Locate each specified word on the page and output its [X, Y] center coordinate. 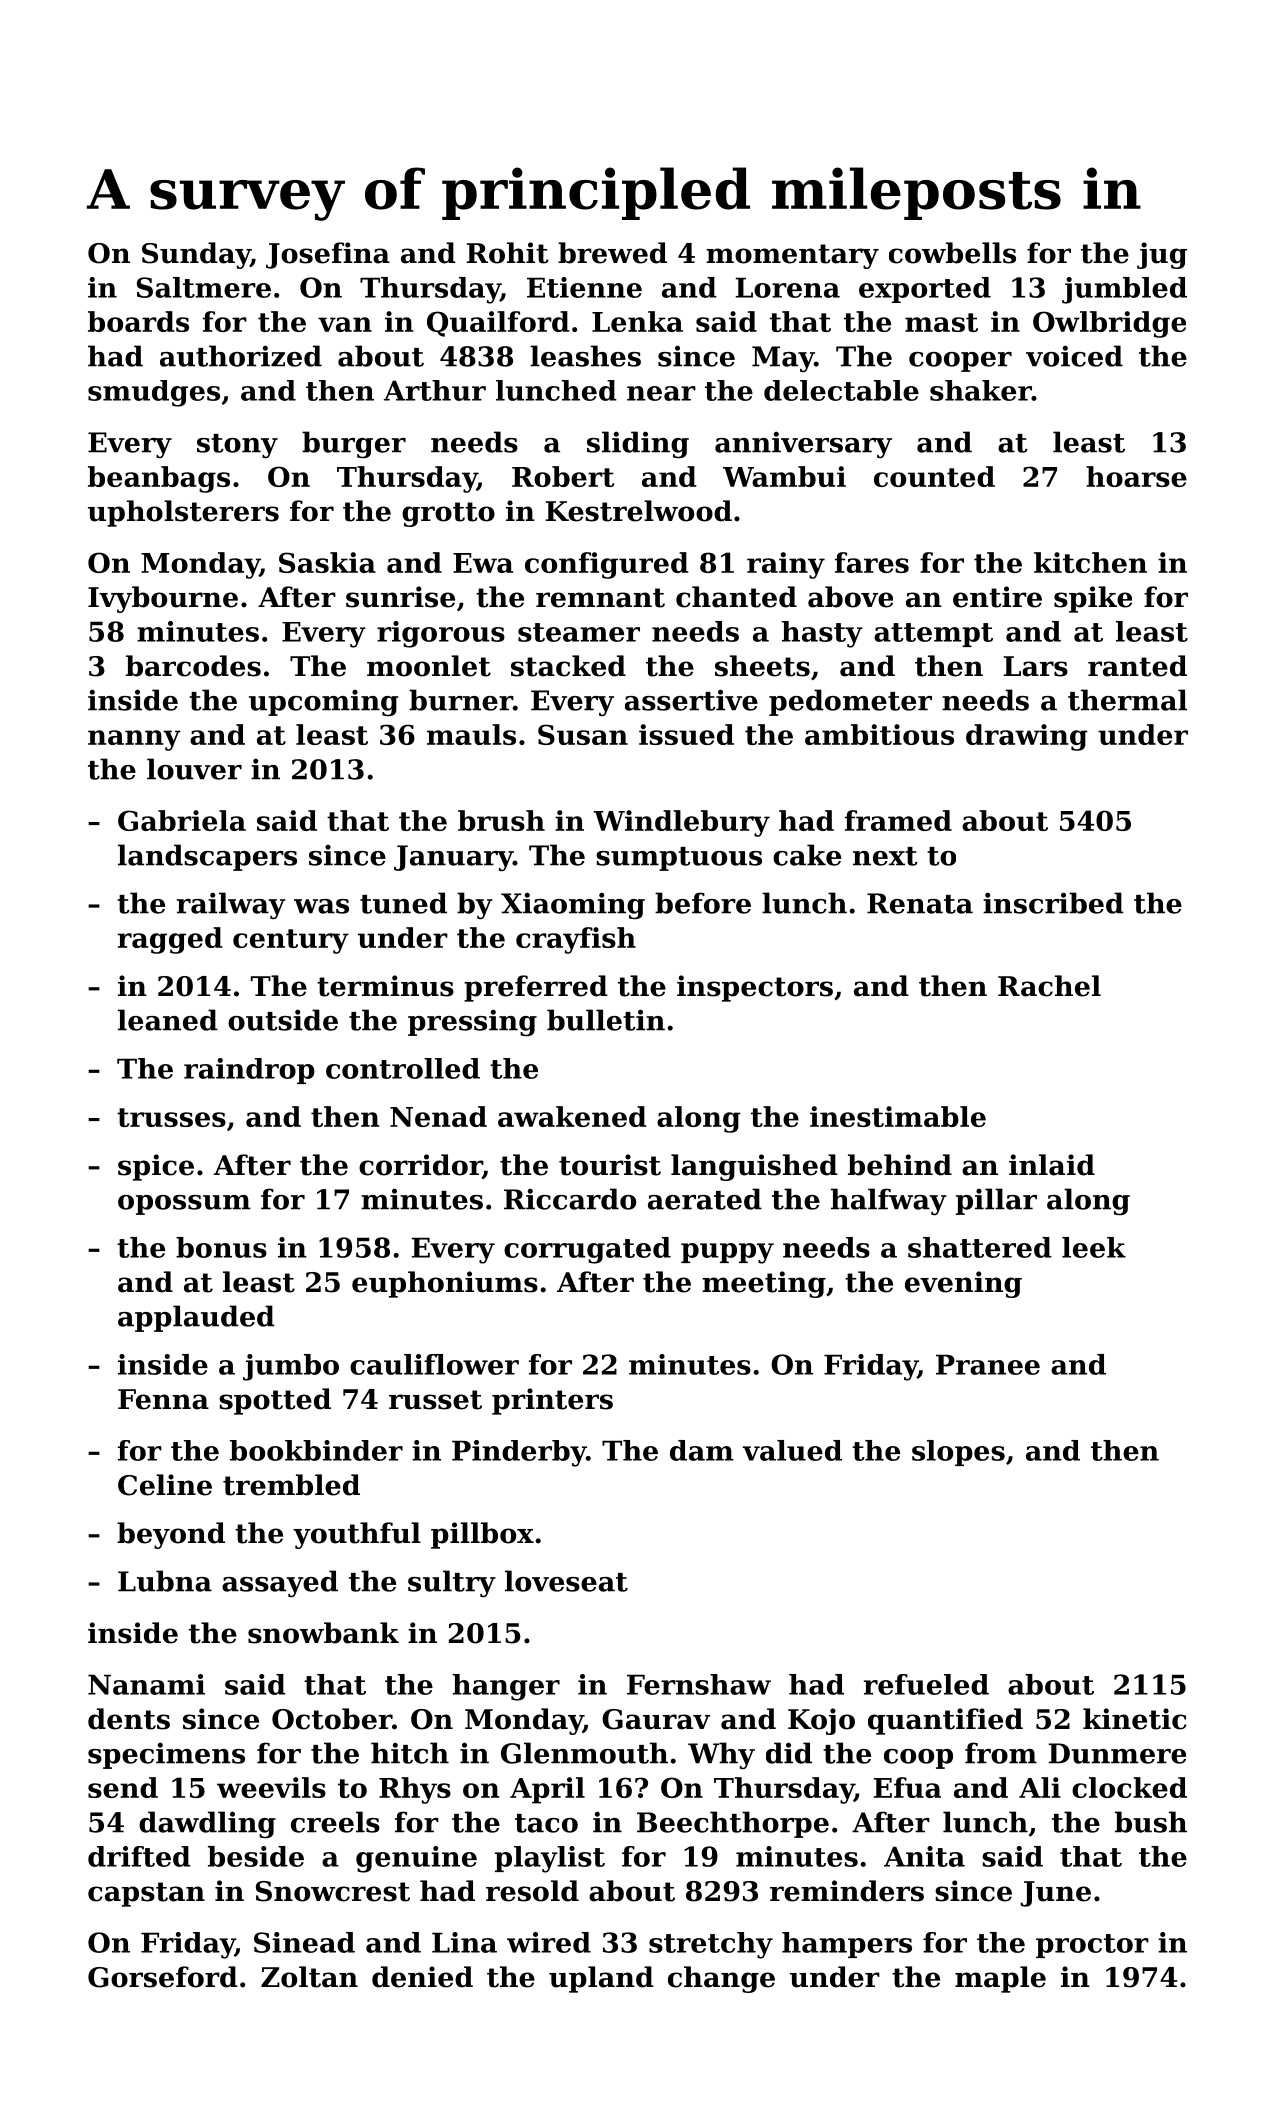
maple [1000, 1979]
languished [754, 1167]
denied [422, 1977]
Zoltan [309, 1977]
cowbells [952, 253]
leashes [585, 356]
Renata [920, 903]
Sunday [196, 255]
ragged [170, 940]
